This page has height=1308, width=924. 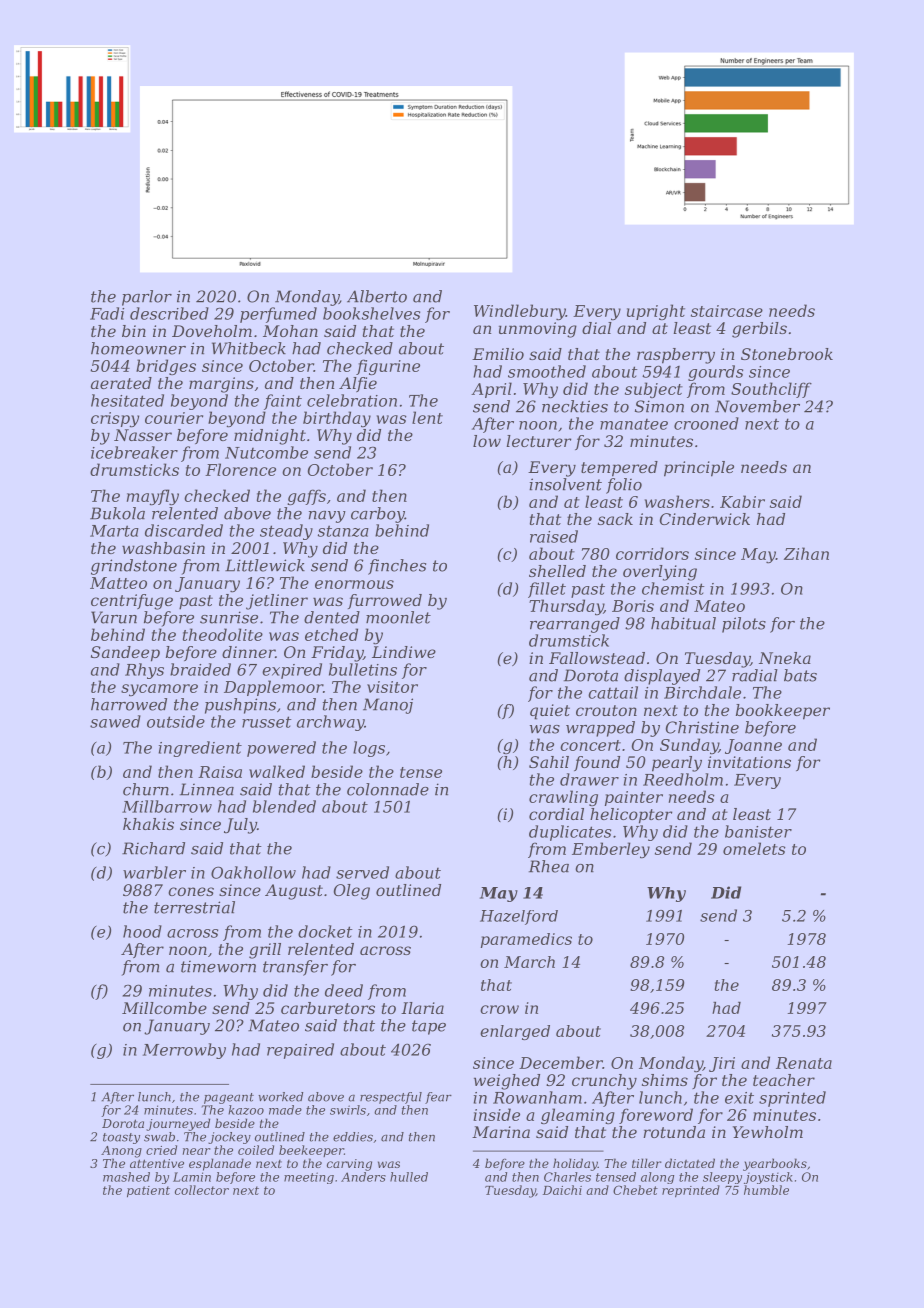 What do you see at coordinates (683, 623) in the page?
I see `habitual` at bounding box center [683, 623].
